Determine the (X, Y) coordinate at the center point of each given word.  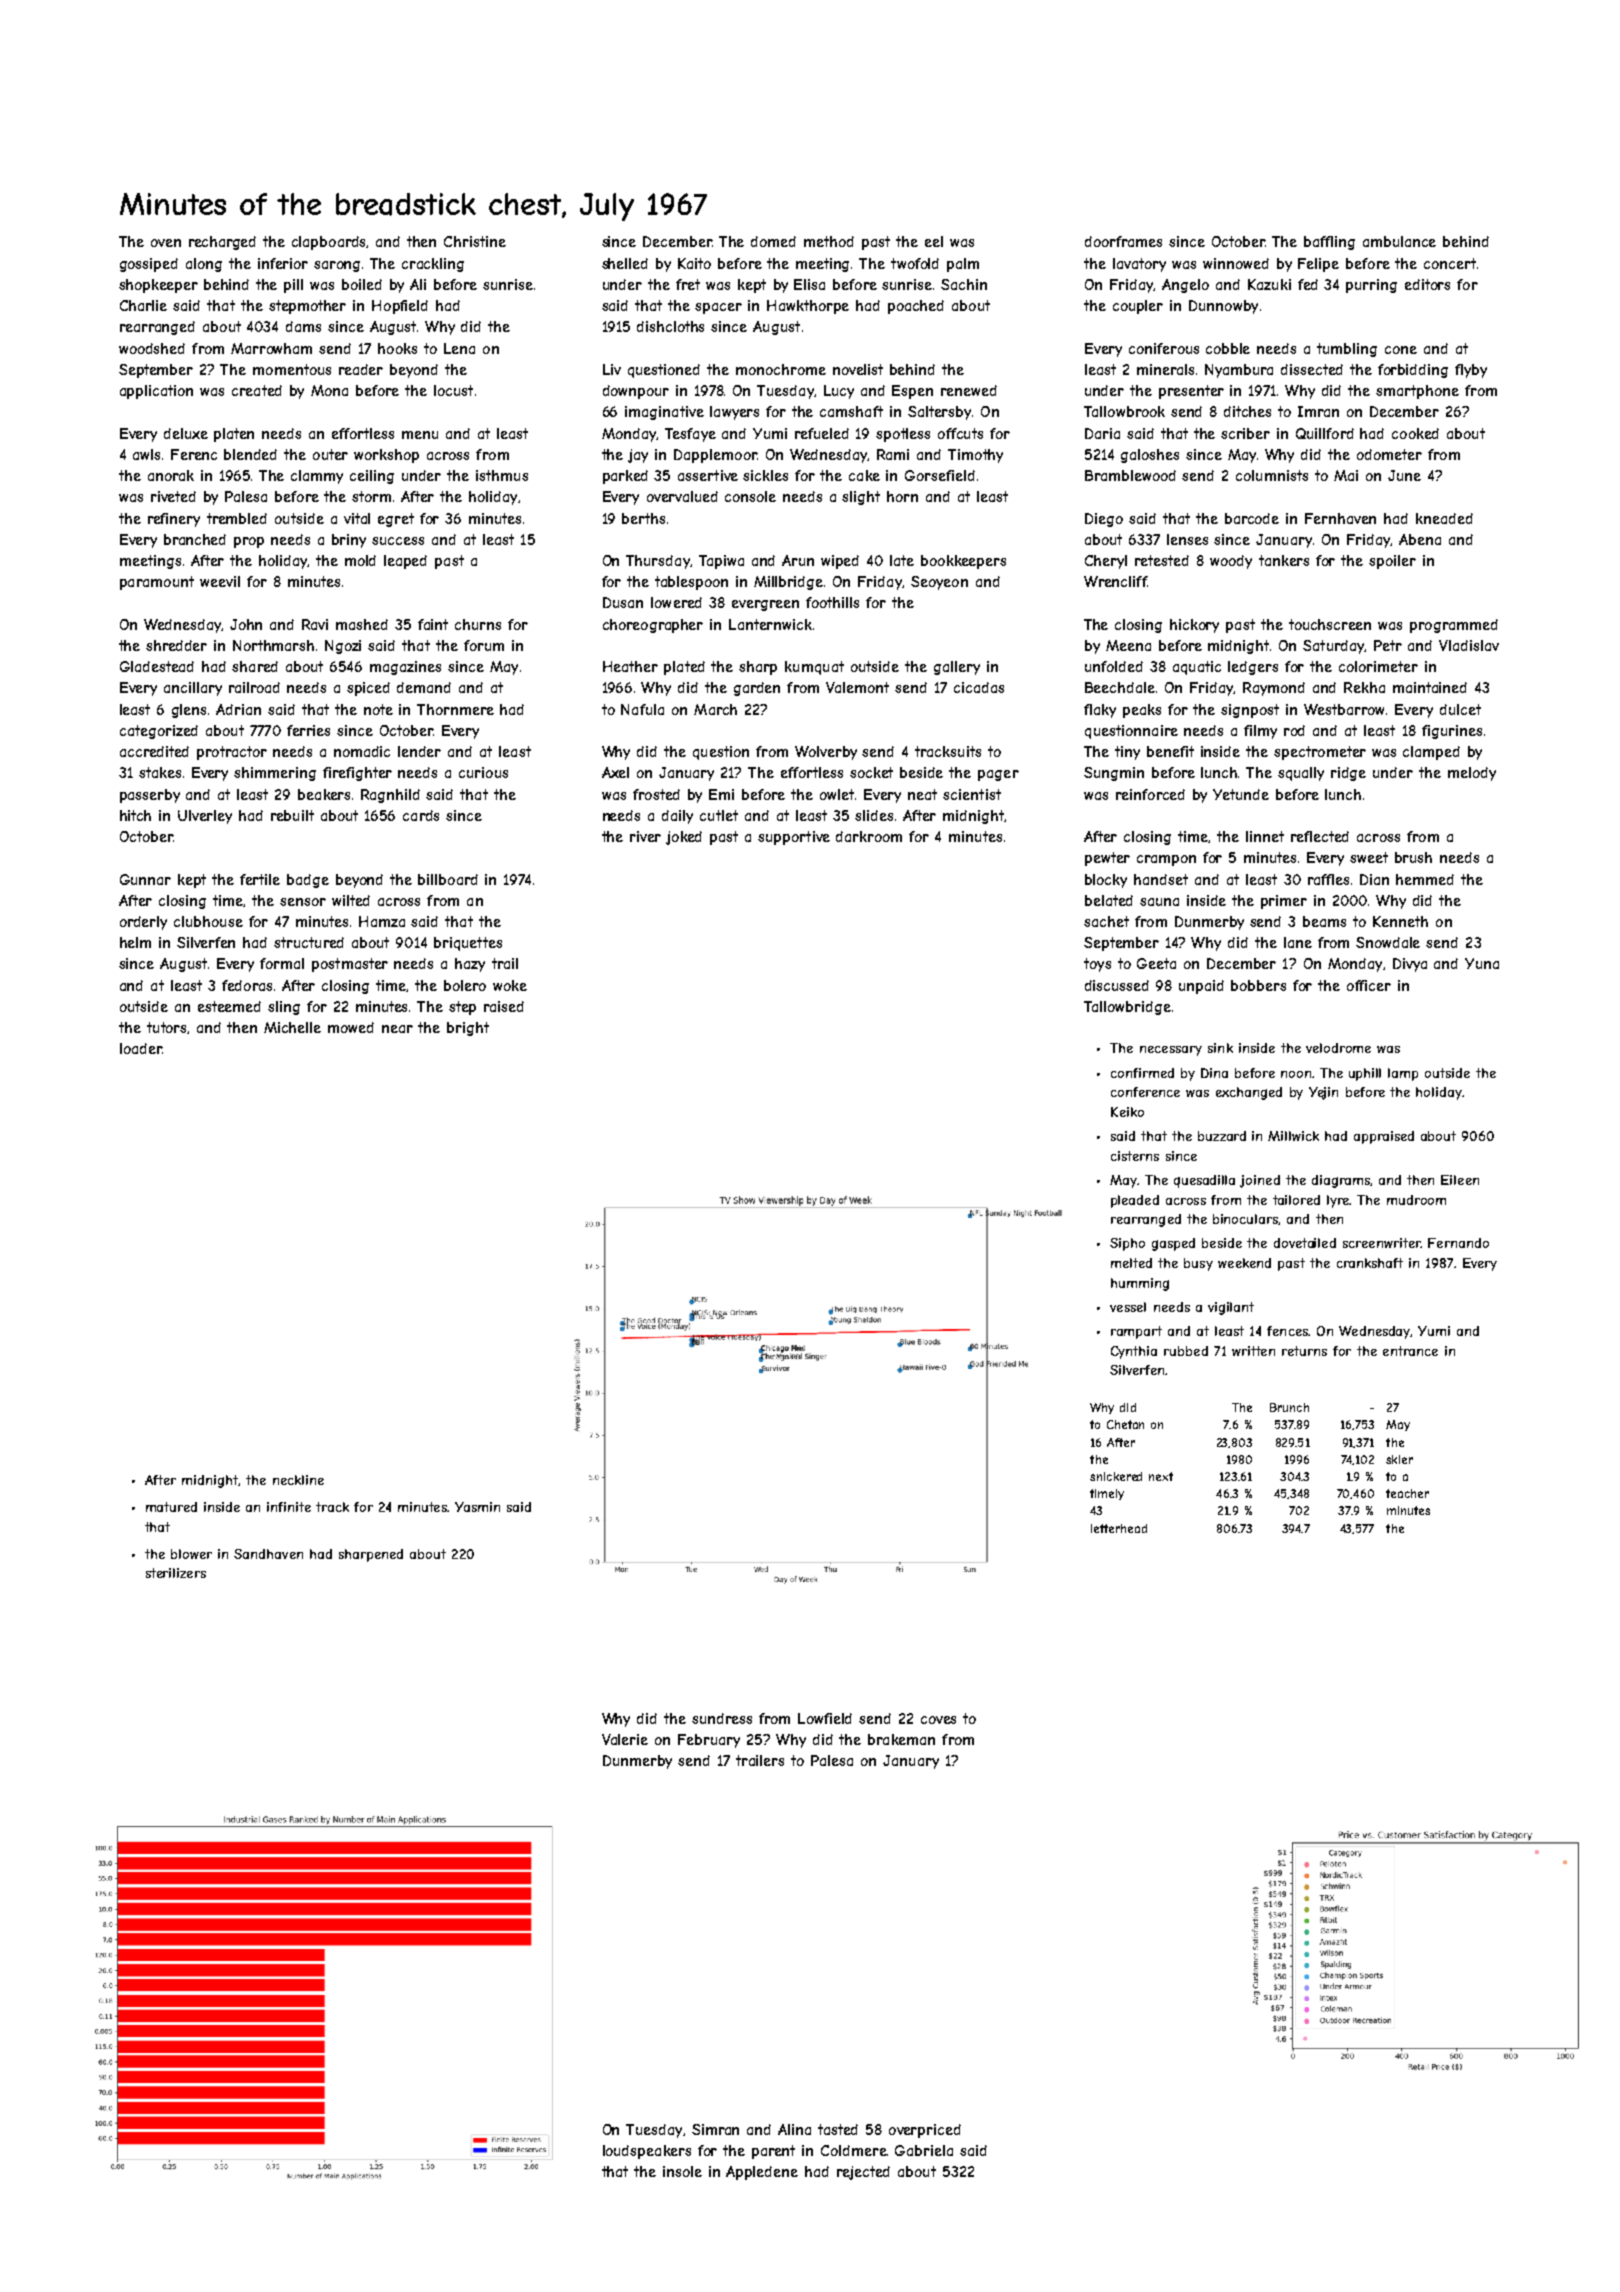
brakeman (901, 1739)
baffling (1329, 243)
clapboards (329, 243)
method (829, 241)
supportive (794, 838)
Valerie (625, 1739)
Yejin (1323, 1093)
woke (510, 985)
